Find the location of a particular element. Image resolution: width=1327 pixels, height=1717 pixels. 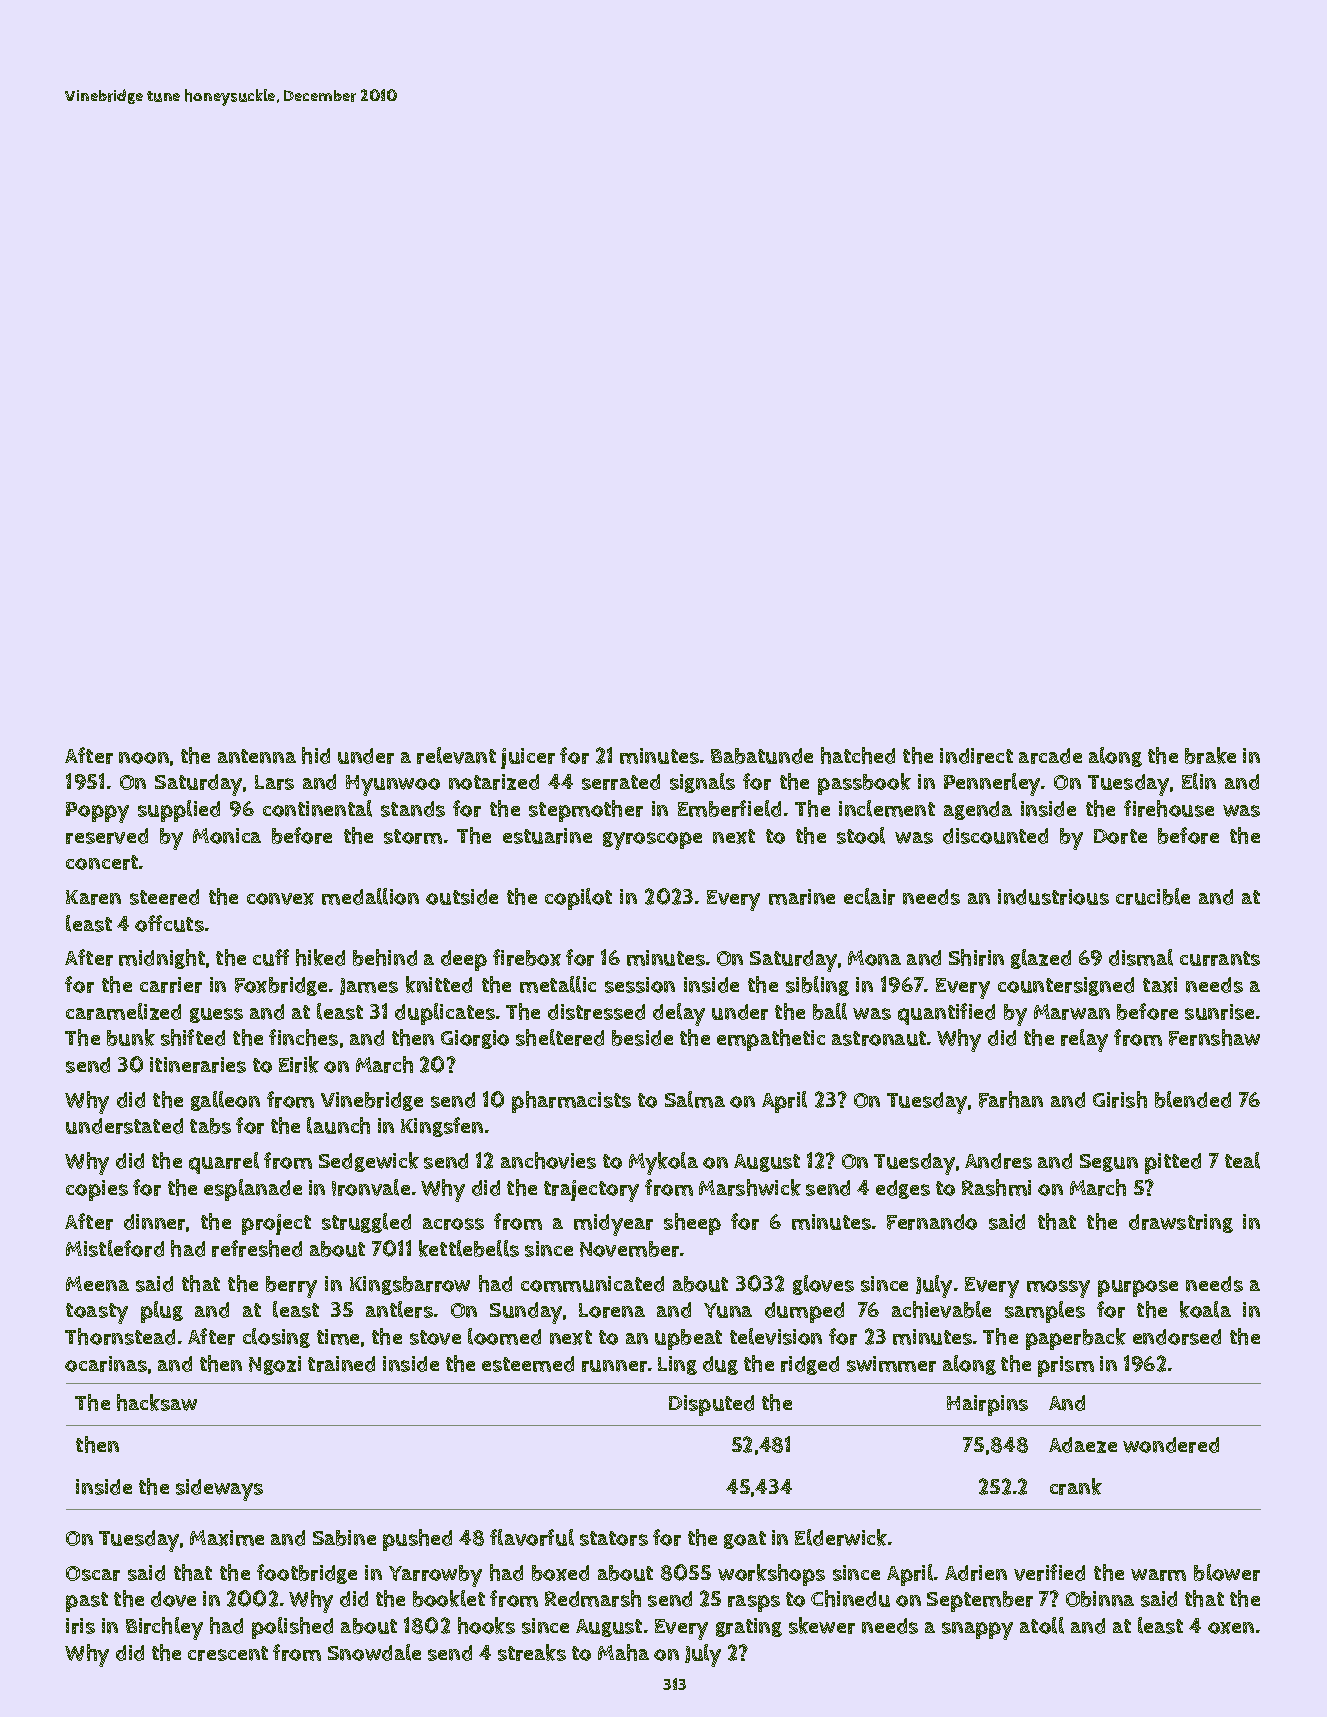

stators is located at coordinates (614, 1538).
